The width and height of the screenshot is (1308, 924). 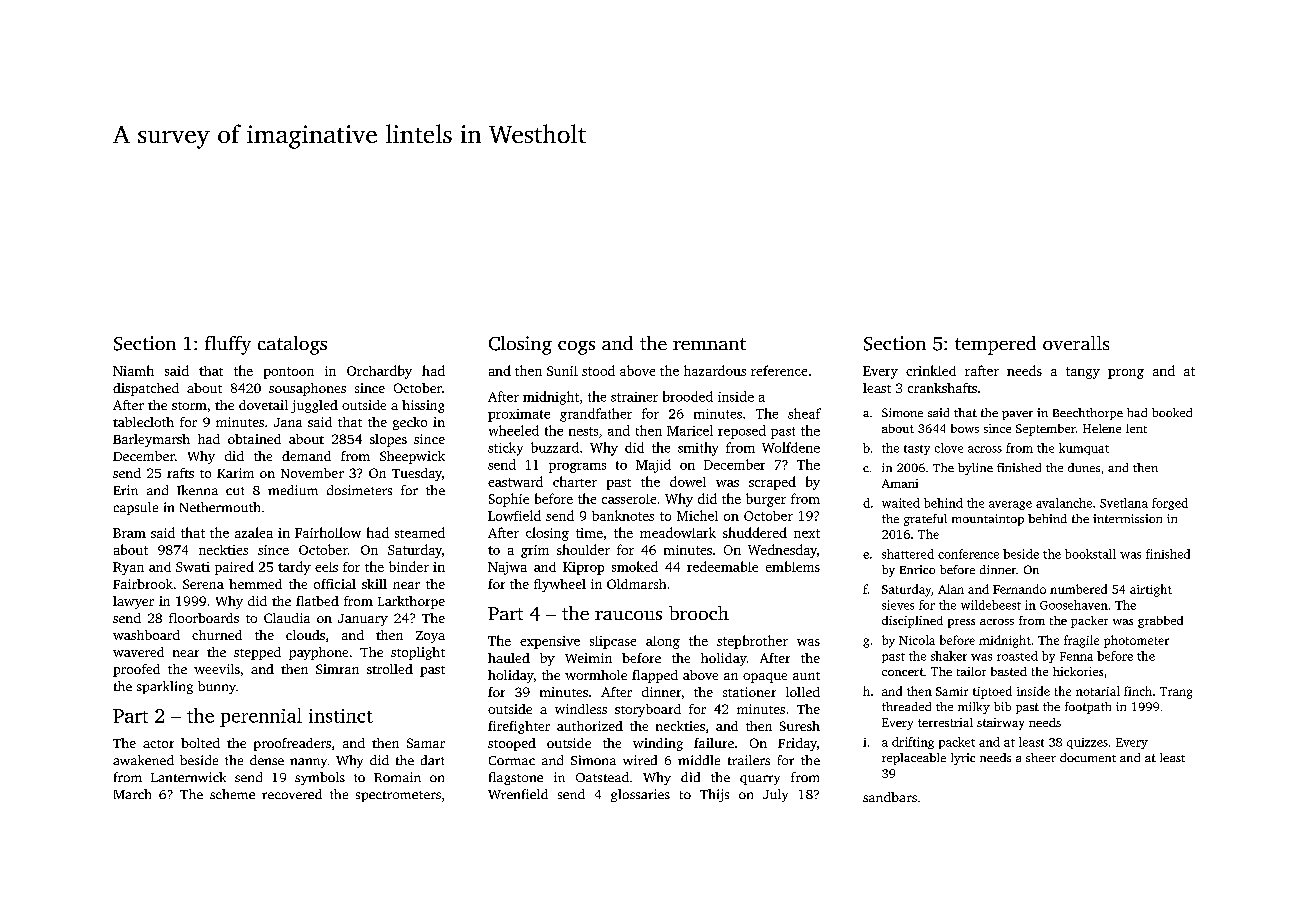 I want to click on July, so click(x=775, y=795).
